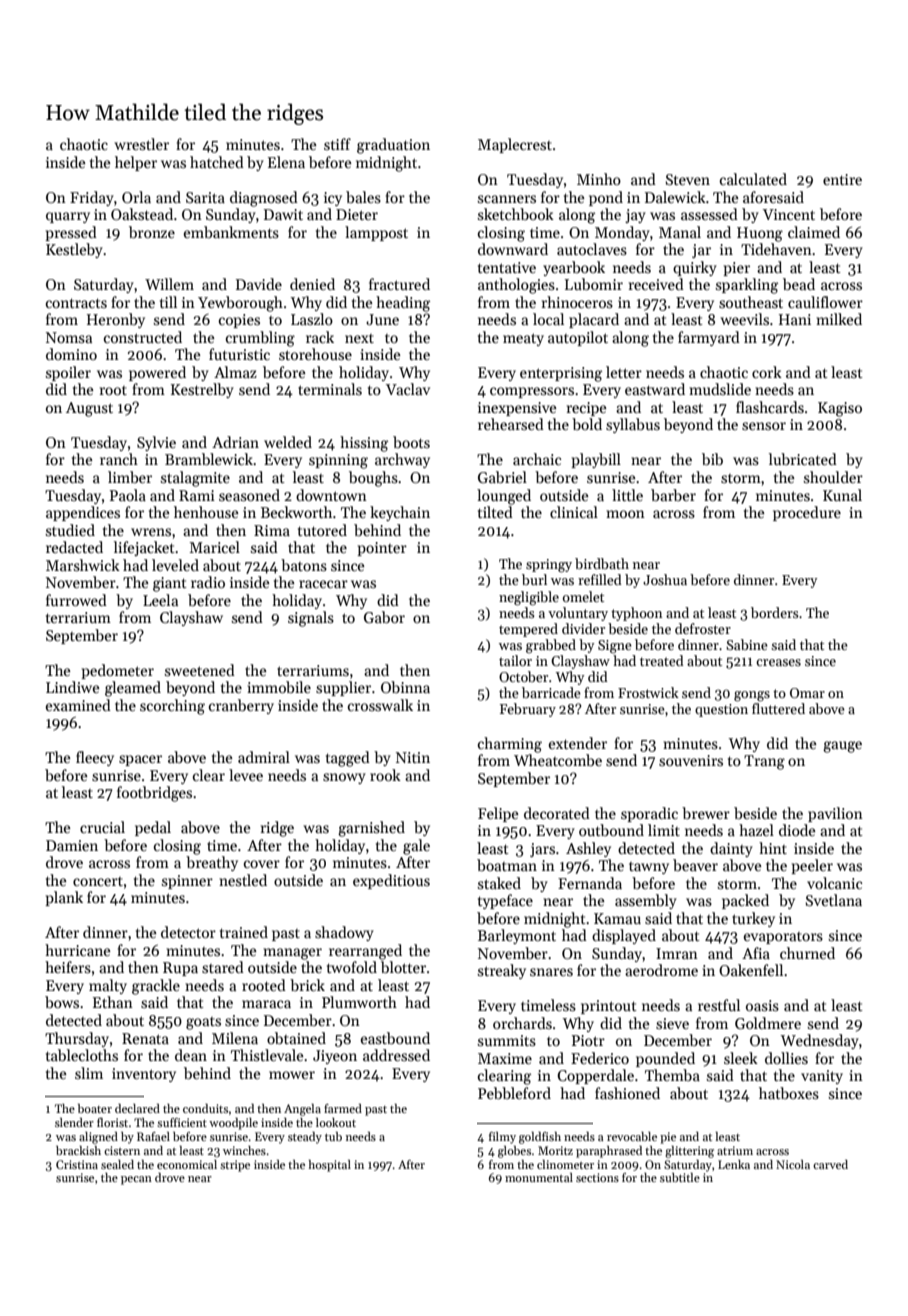 The image size is (908, 1316). I want to click on gauge, so click(842, 747).
